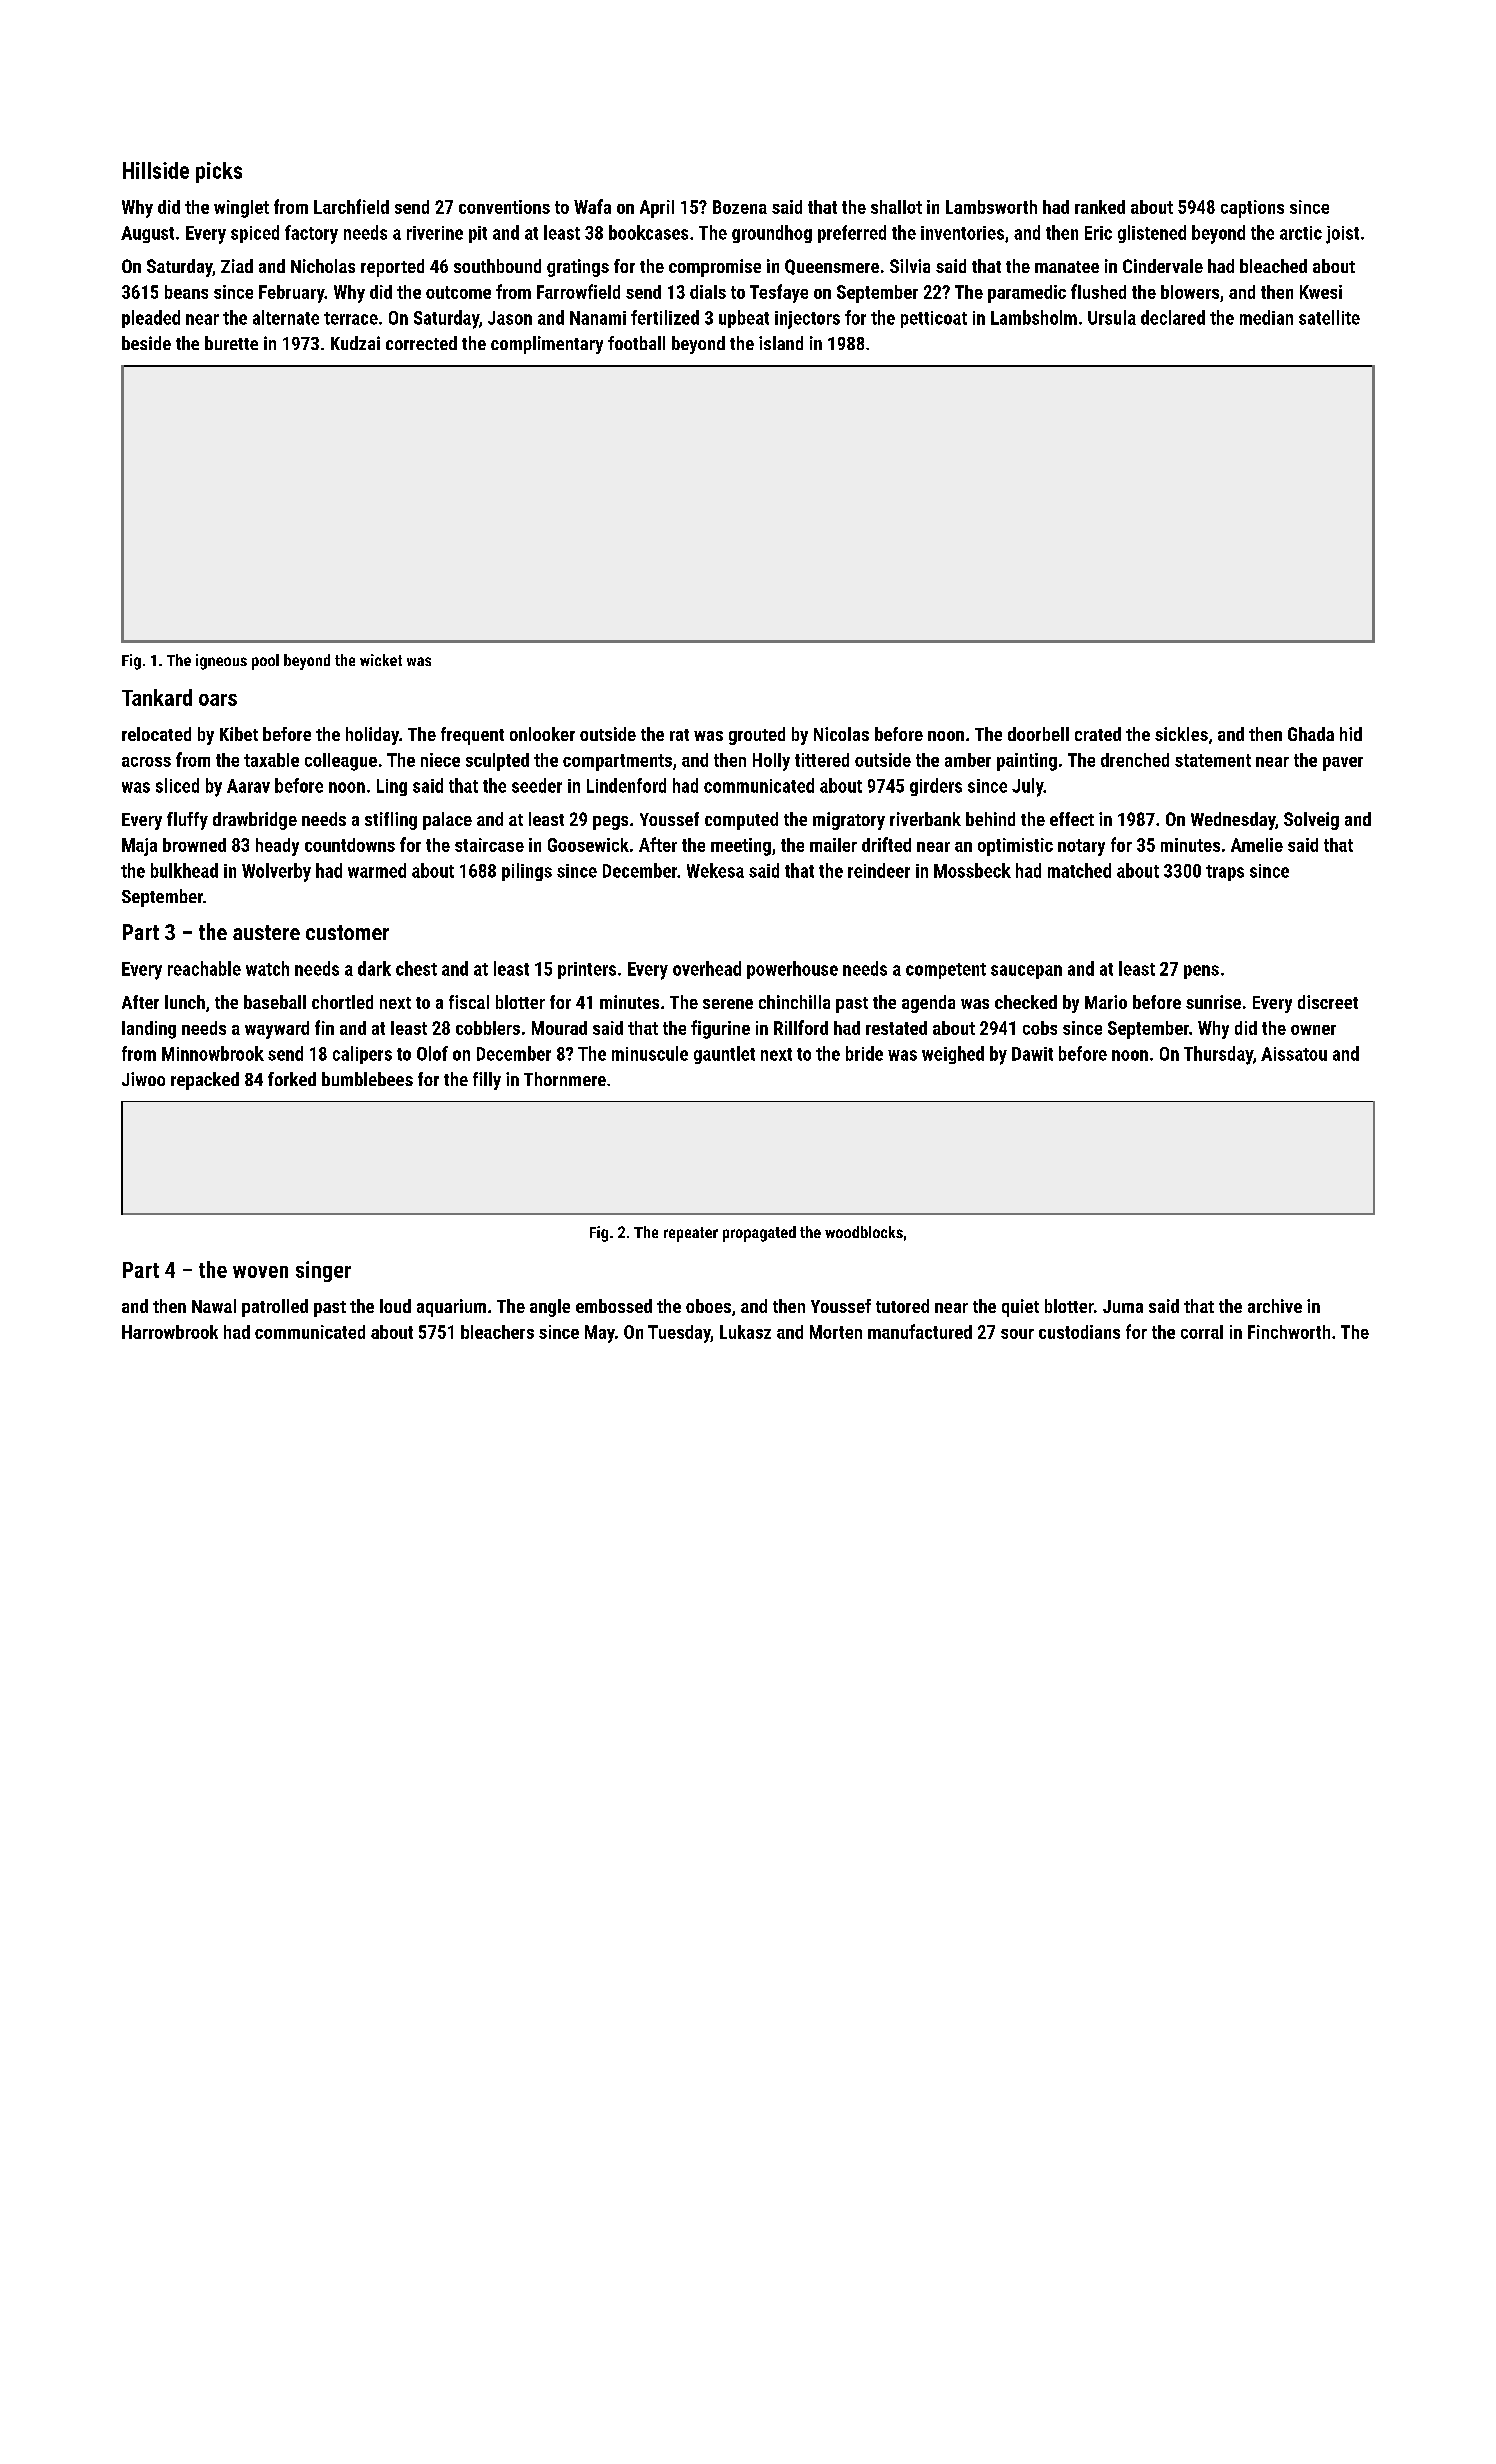 The width and height of the screenshot is (1496, 2464). Describe the element at coordinates (275, 1308) in the screenshot. I see `patrolled` at that location.
